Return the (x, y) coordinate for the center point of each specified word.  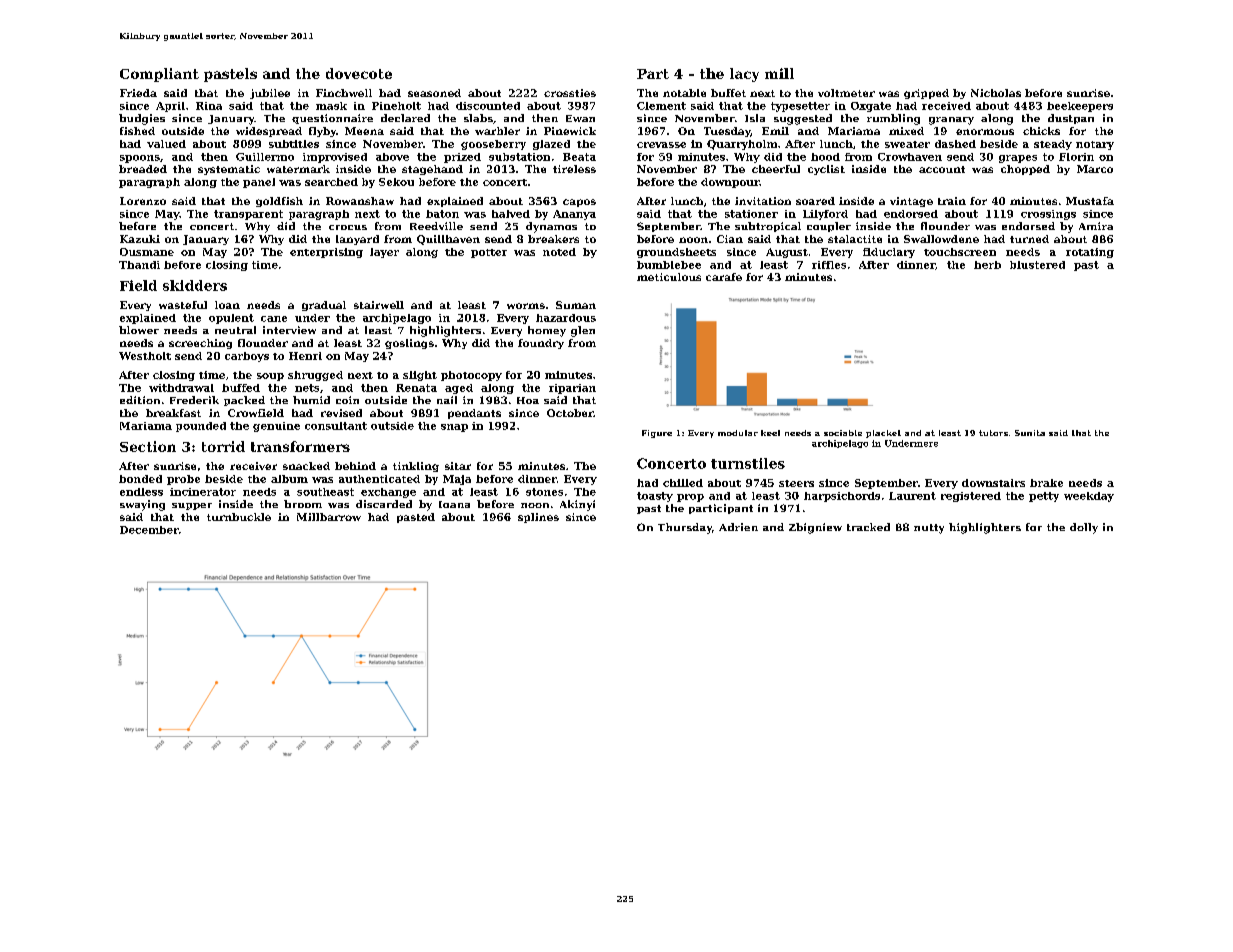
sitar (458, 466)
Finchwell (344, 93)
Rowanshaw (360, 201)
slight (420, 376)
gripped (926, 94)
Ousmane (147, 252)
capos (579, 203)
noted (559, 252)
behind (355, 466)
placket (883, 434)
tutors (993, 433)
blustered (1037, 265)
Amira (1096, 226)
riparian (572, 389)
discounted (488, 106)
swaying (142, 505)
